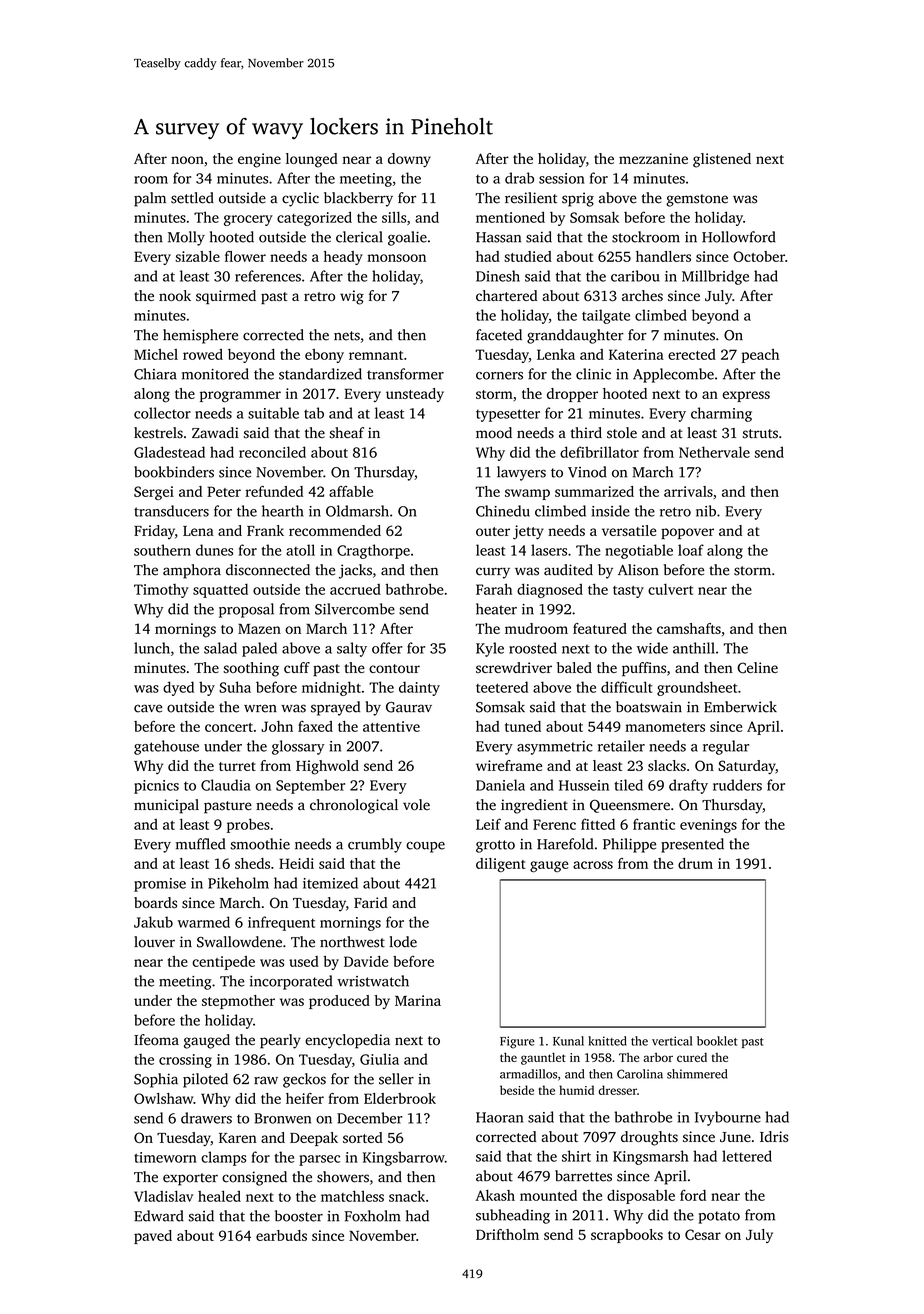  What do you see at coordinates (517, 1042) in the image?
I see `Figure` at bounding box center [517, 1042].
